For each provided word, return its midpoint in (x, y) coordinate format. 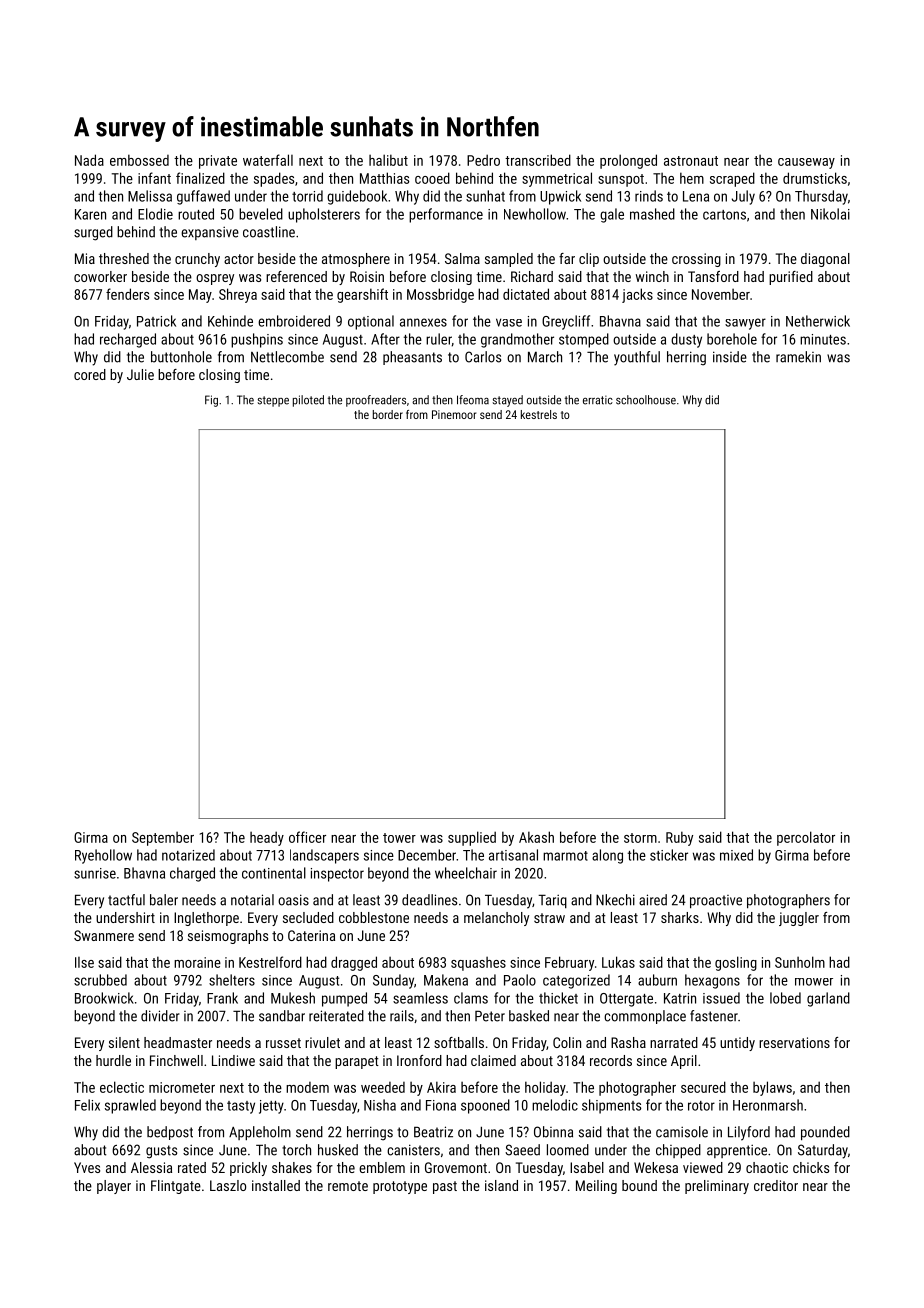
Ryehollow (103, 856)
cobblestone (374, 917)
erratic (598, 400)
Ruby (679, 838)
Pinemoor (454, 414)
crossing (696, 260)
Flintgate (176, 1187)
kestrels (539, 414)
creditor (776, 1185)
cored (90, 374)
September (163, 839)
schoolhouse (646, 400)
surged (93, 233)
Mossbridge (440, 295)
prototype (400, 1187)
